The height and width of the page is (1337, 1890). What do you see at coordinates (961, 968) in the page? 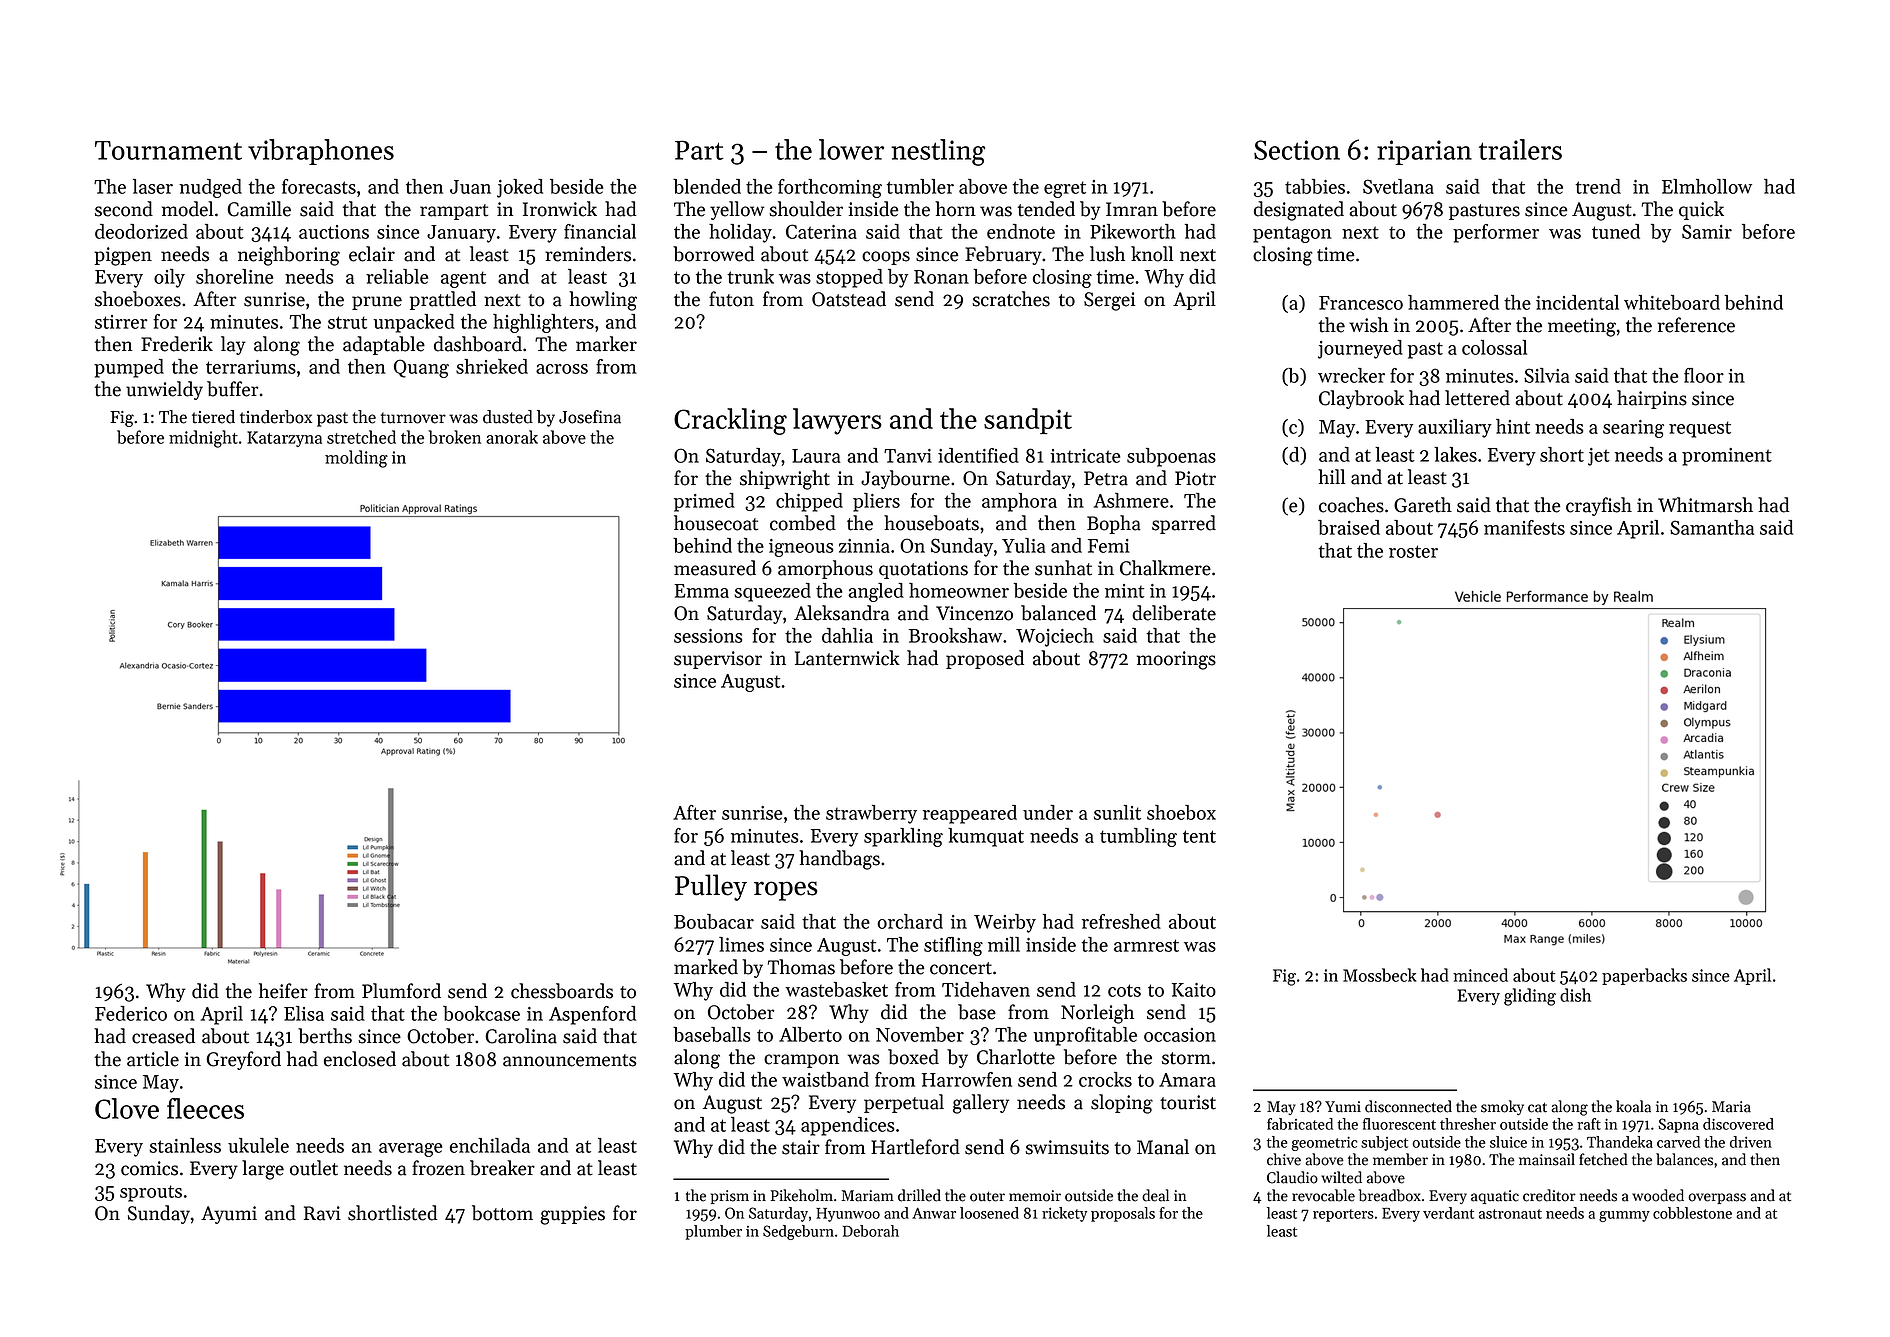
I see `concert` at bounding box center [961, 968].
